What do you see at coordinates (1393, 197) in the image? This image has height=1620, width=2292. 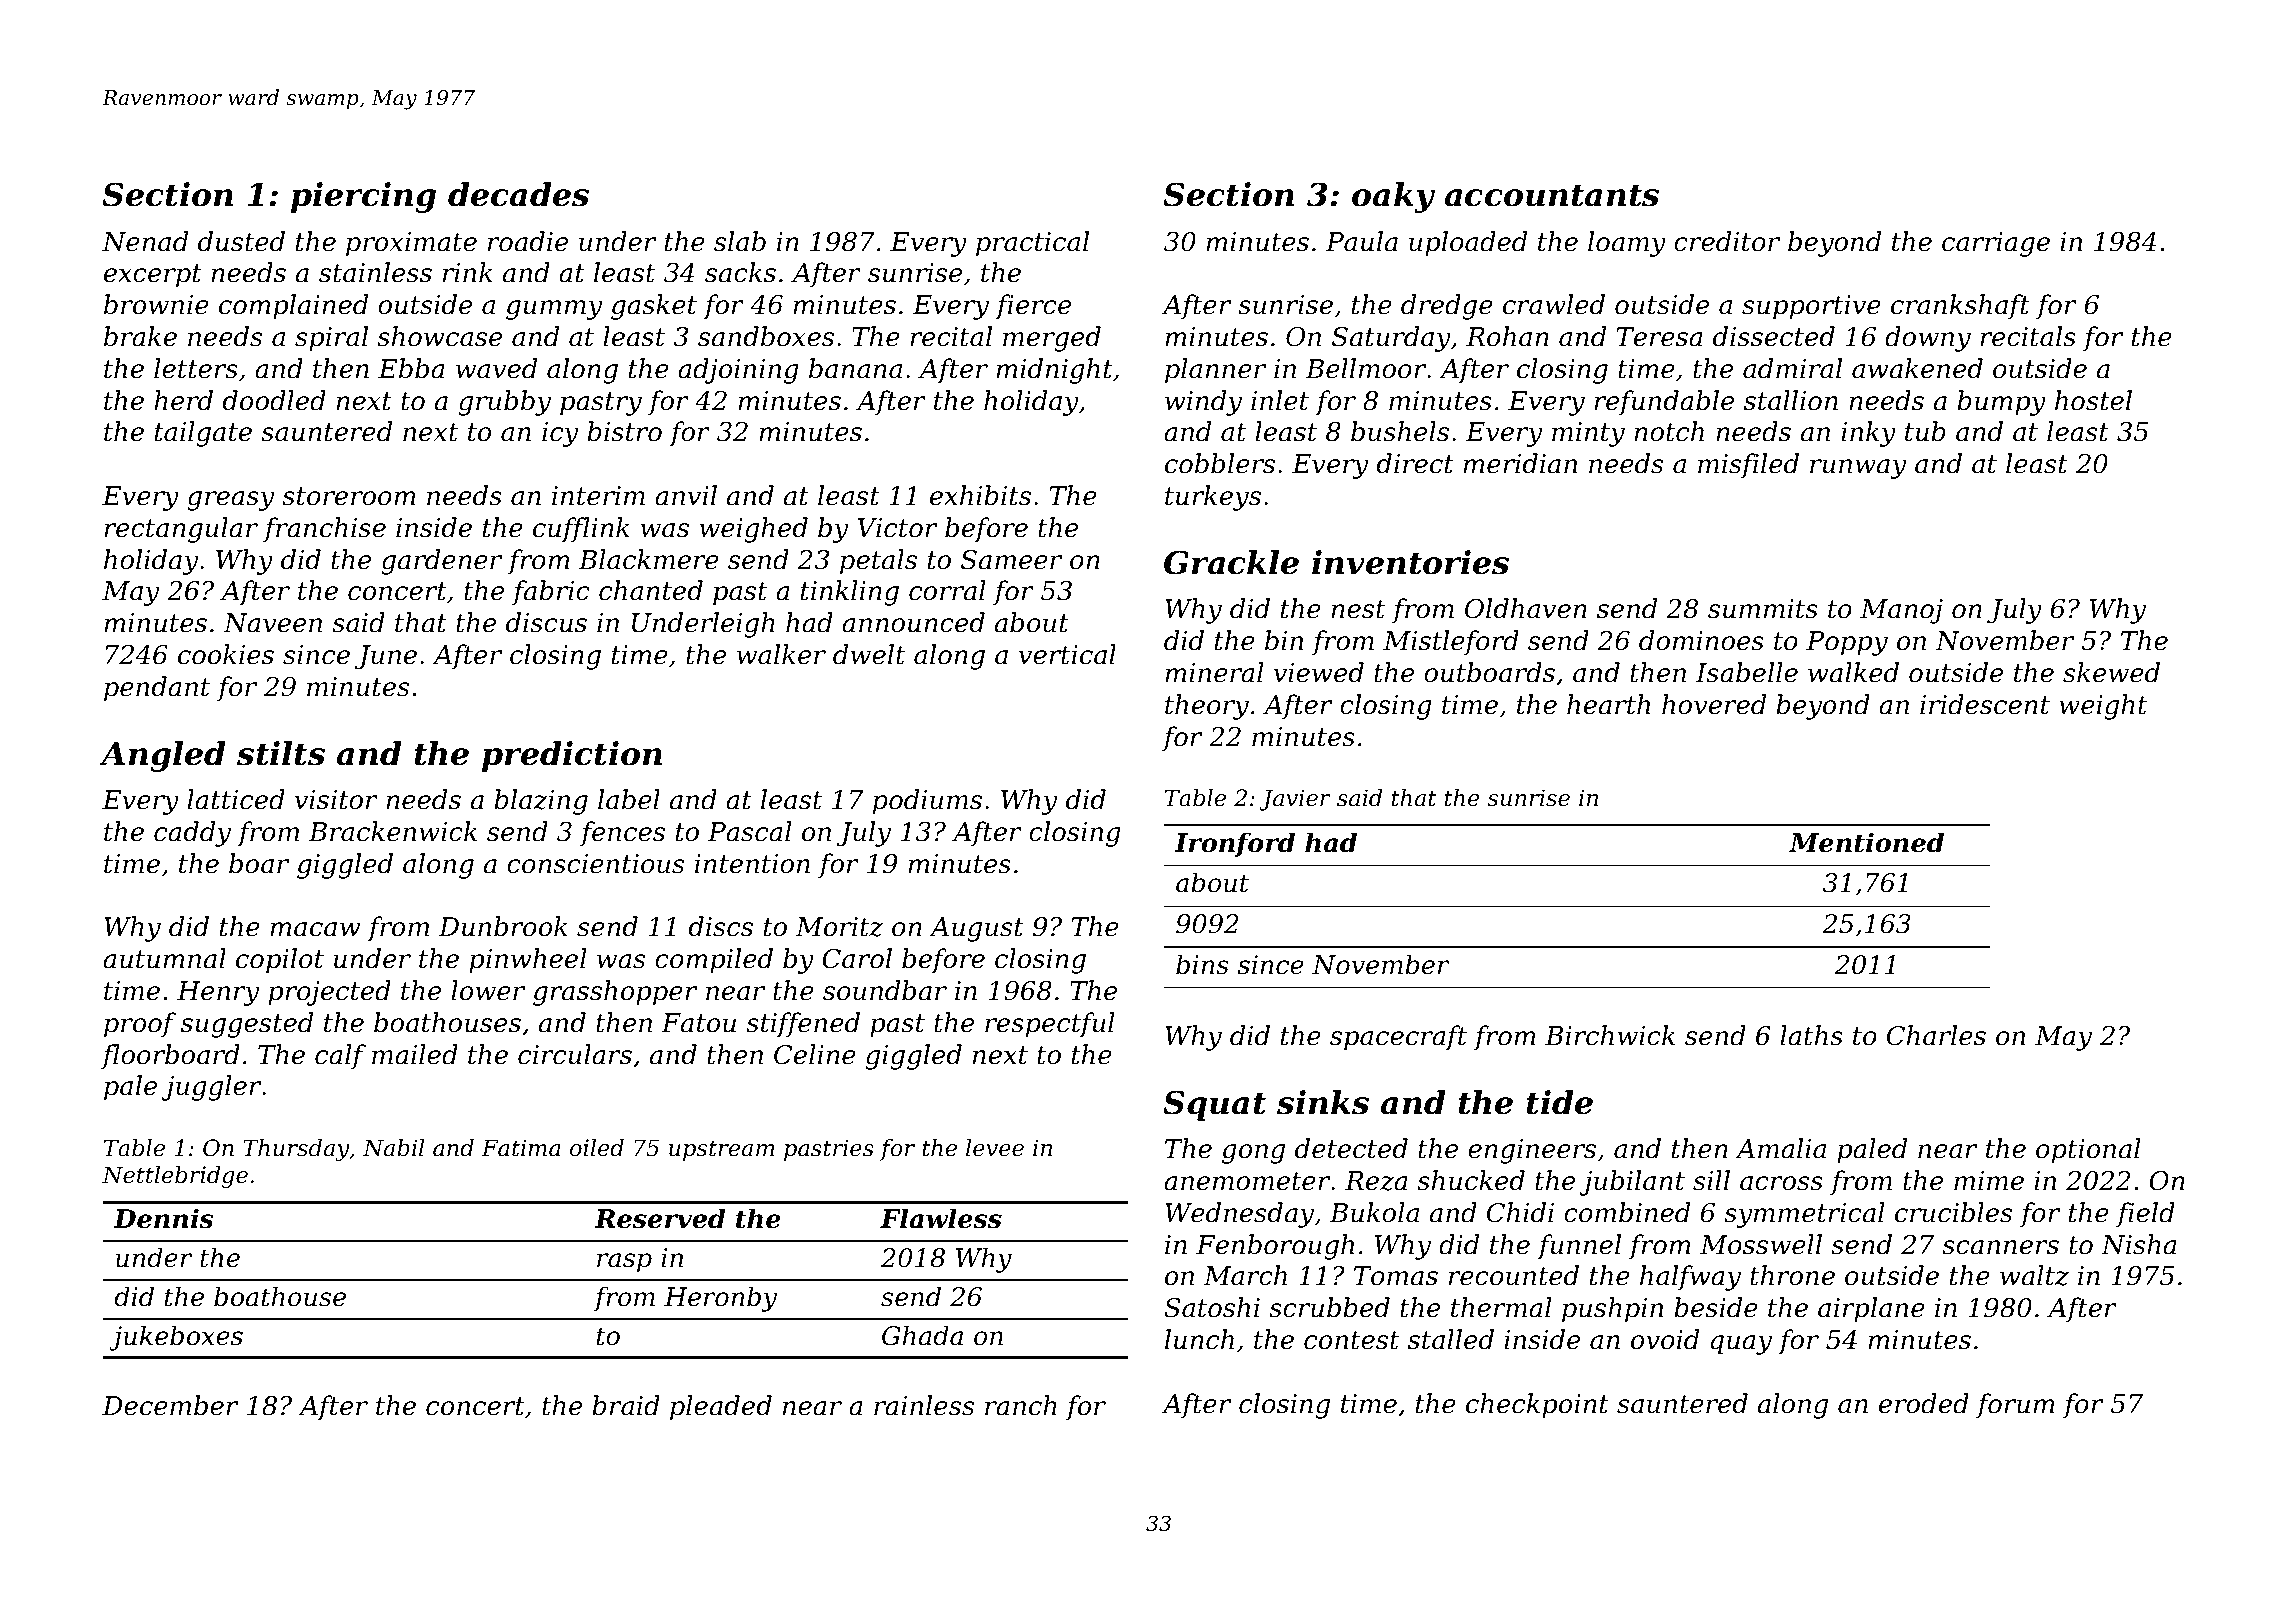 I see `oaky` at bounding box center [1393, 197].
